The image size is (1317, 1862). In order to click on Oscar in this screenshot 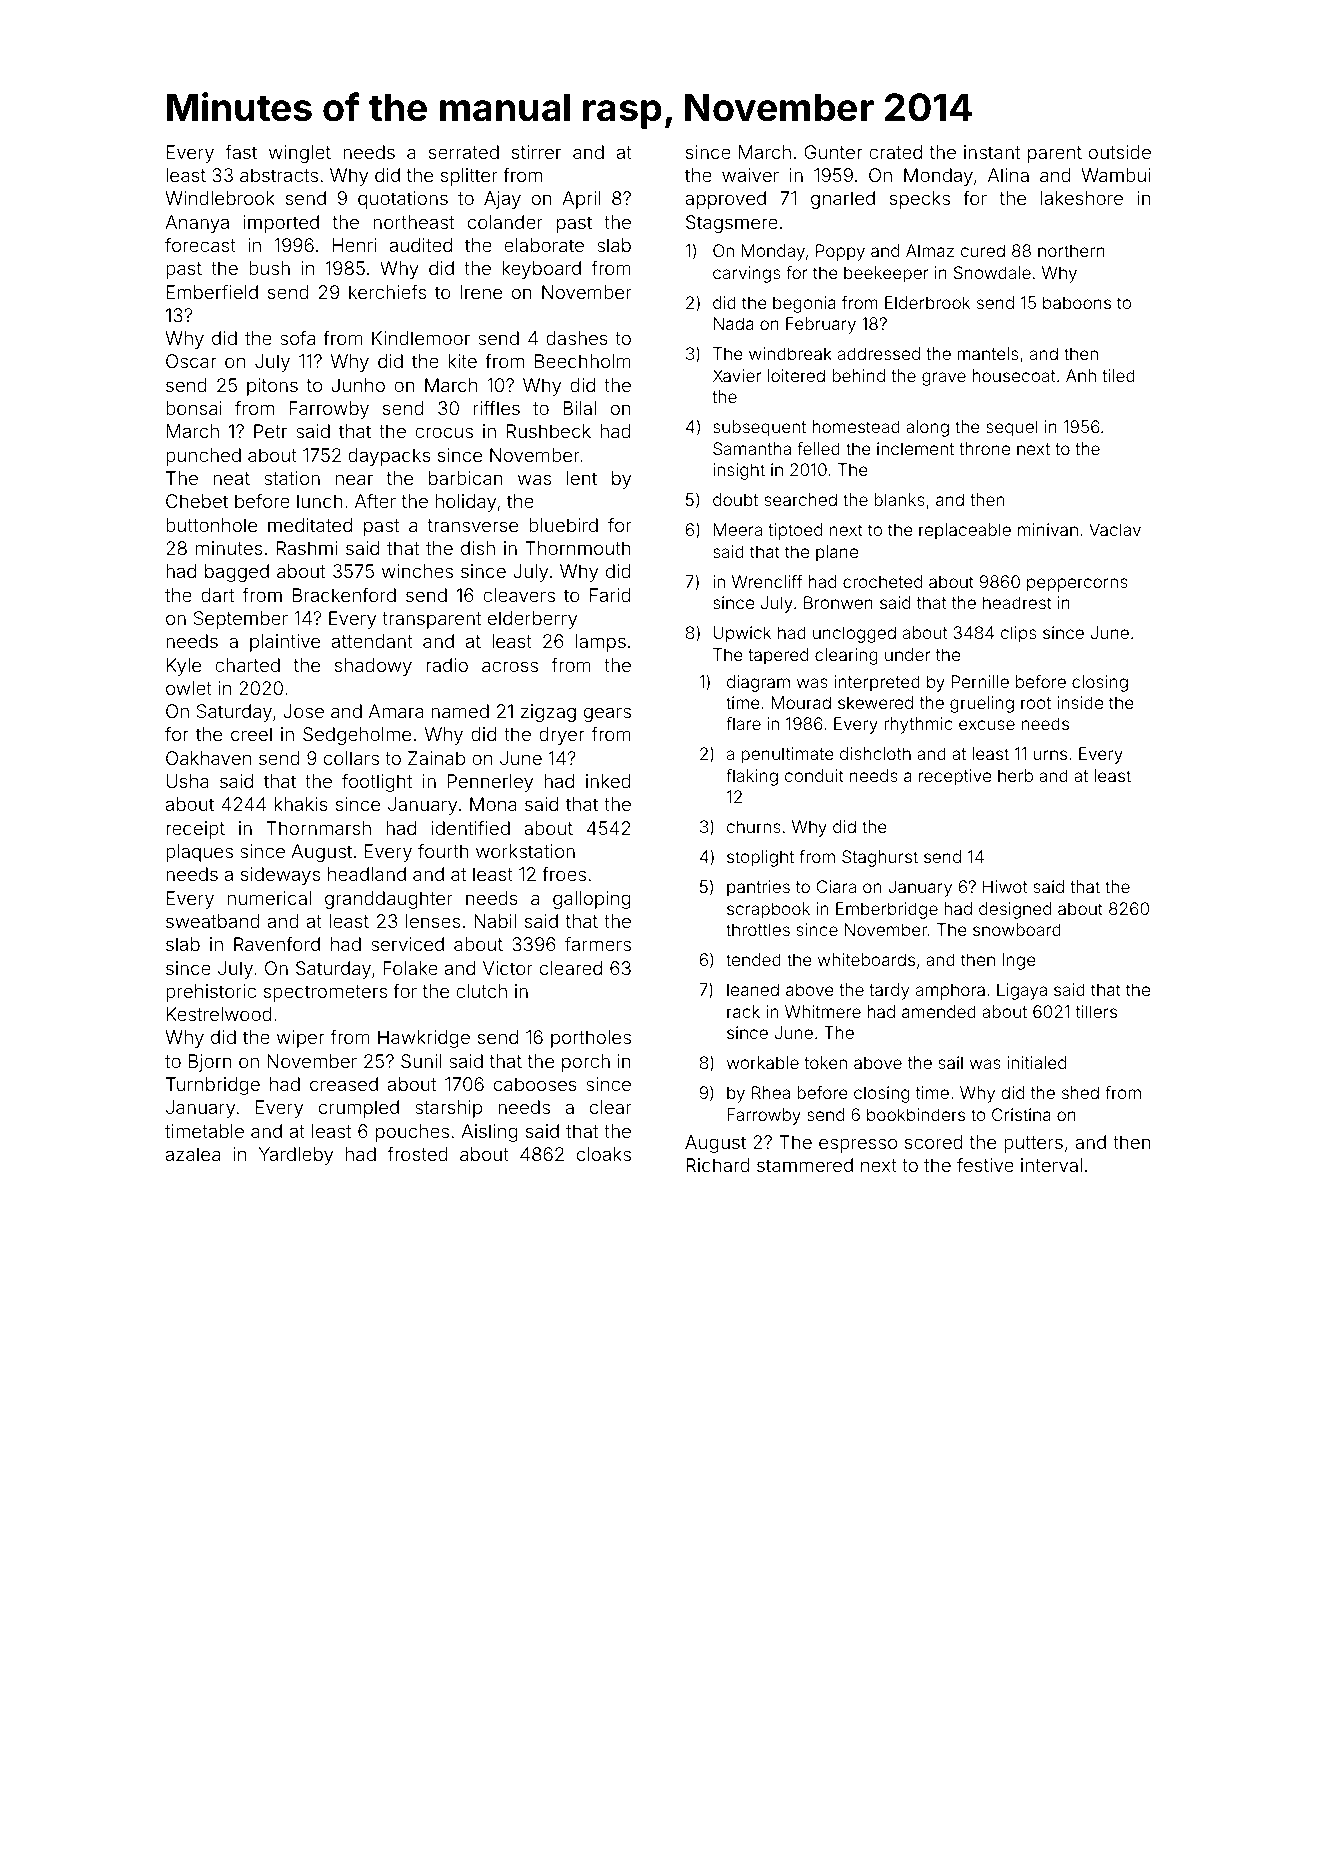, I will do `click(191, 361)`.
